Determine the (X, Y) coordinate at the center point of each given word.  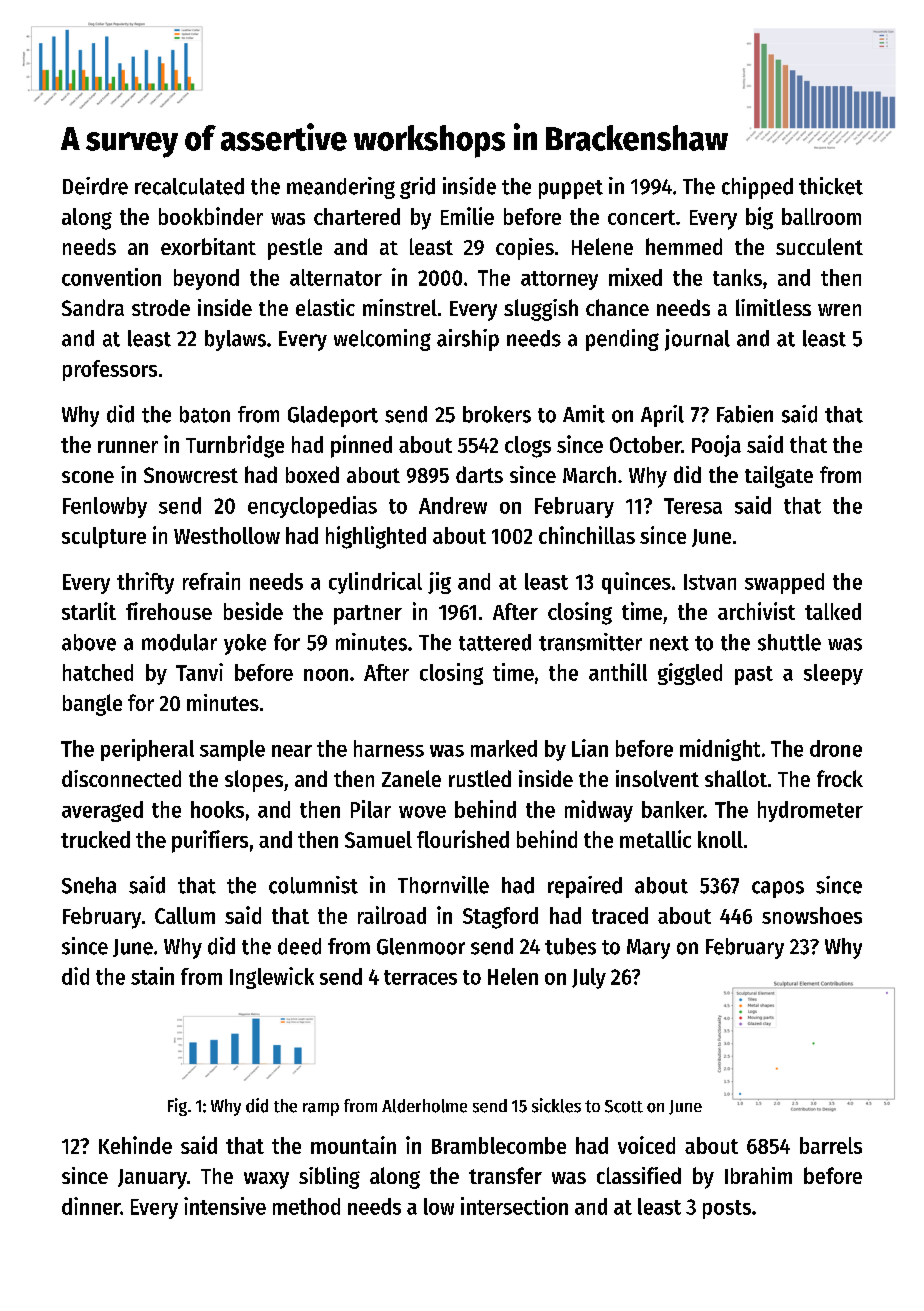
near (292, 751)
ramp (321, 1109)
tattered (495, 642)
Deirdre (95, 186)
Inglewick (272, 978)
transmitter (590, 642)
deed (299, 946)
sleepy (833, 674)
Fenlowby (105, 507)
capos (778, 889)
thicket (831, 186)
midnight (720, 750)
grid (417, 188)
